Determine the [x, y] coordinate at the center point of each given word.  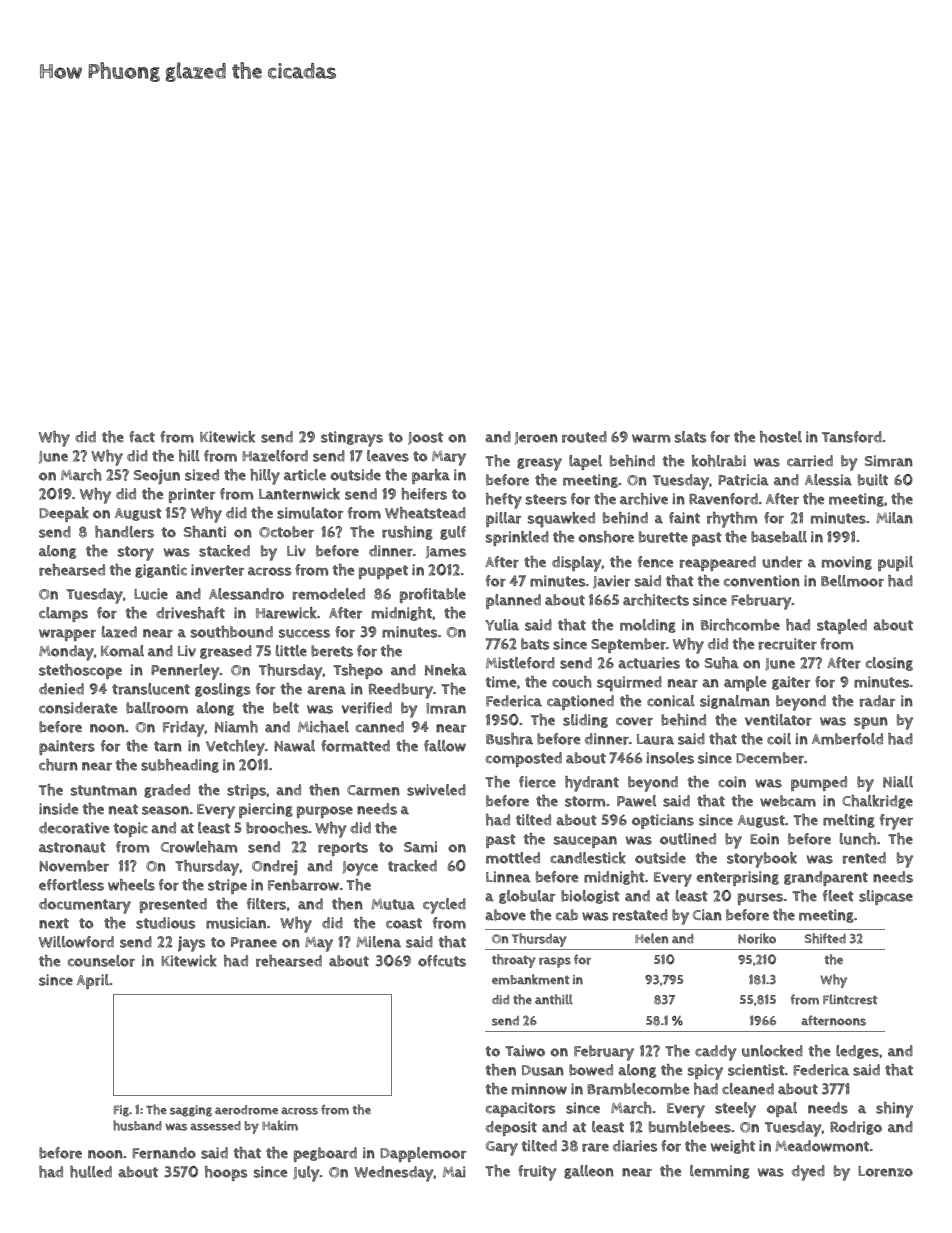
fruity [537, 1173]
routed [584, 437]
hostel [781, 437]
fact [142, 437]
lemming [720, 1172]
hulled [91, 1172]
